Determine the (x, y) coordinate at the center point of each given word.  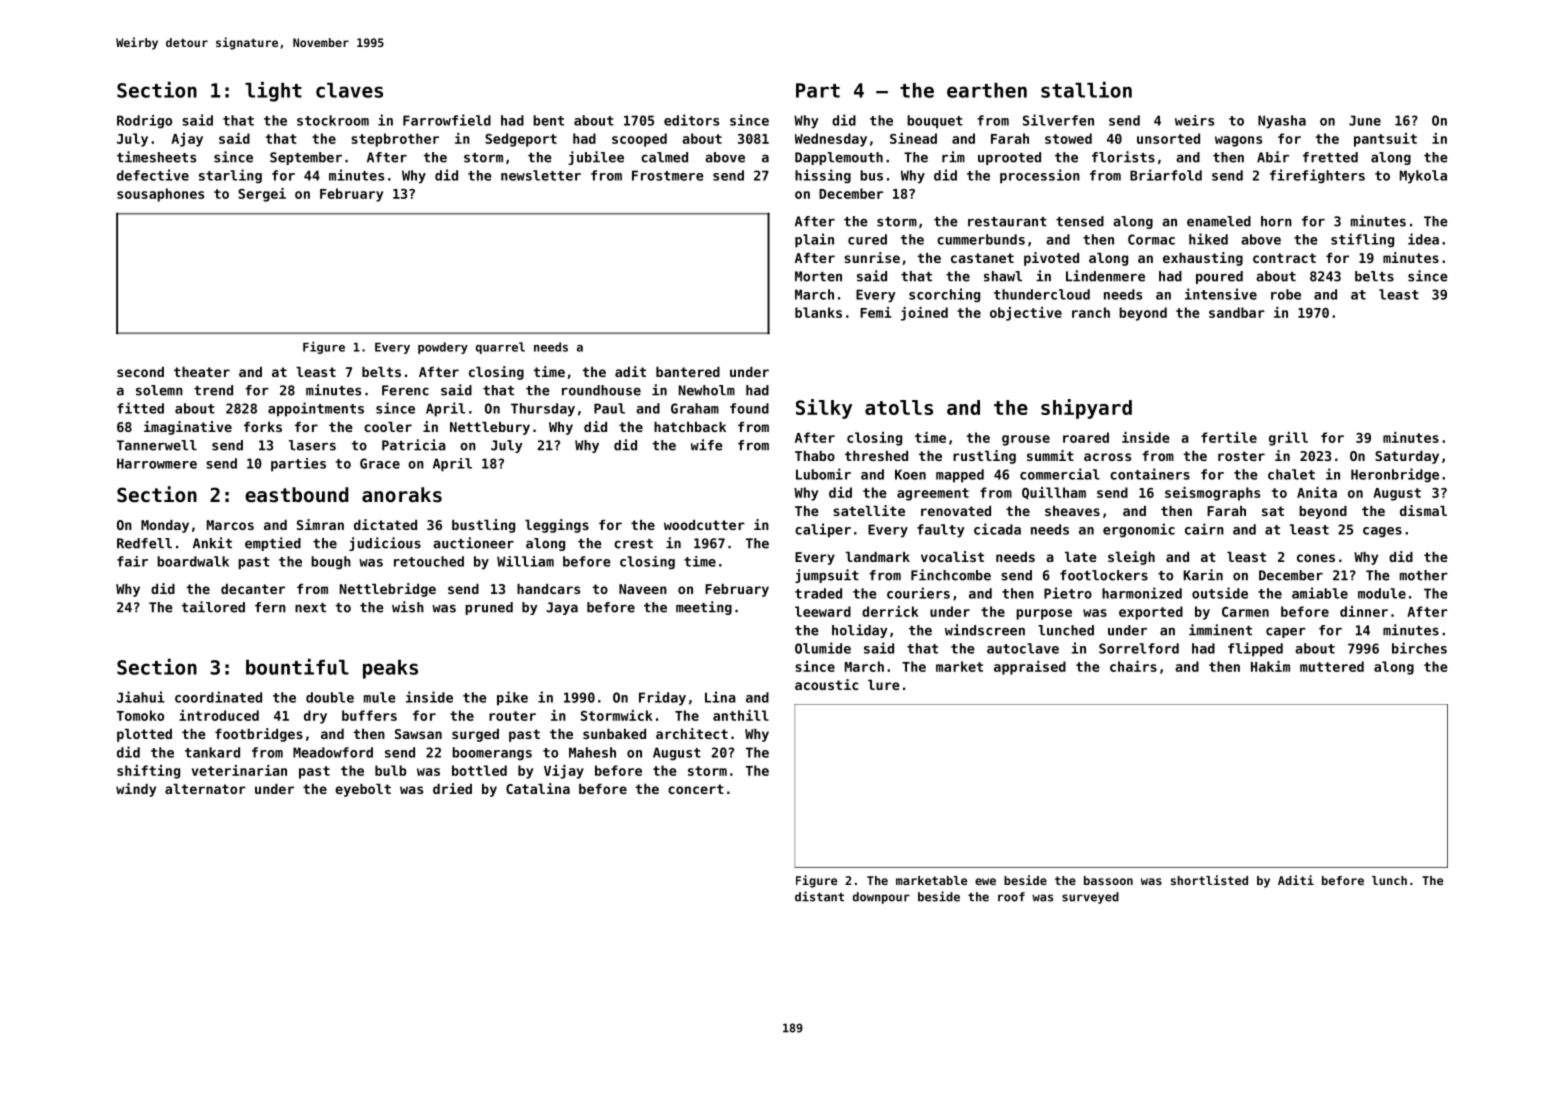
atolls (899, 407)
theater (202, 372)
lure (884, 685)
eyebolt (363, 790)
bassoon (1108, 880)
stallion (1086, 89)
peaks (390, 669)
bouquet (935, 122)
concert (696, 789)
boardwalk (193, 561)
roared (1086, 437)
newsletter (541, 175)
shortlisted (1209, 880)
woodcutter (704, 525)
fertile (1229, 437)
